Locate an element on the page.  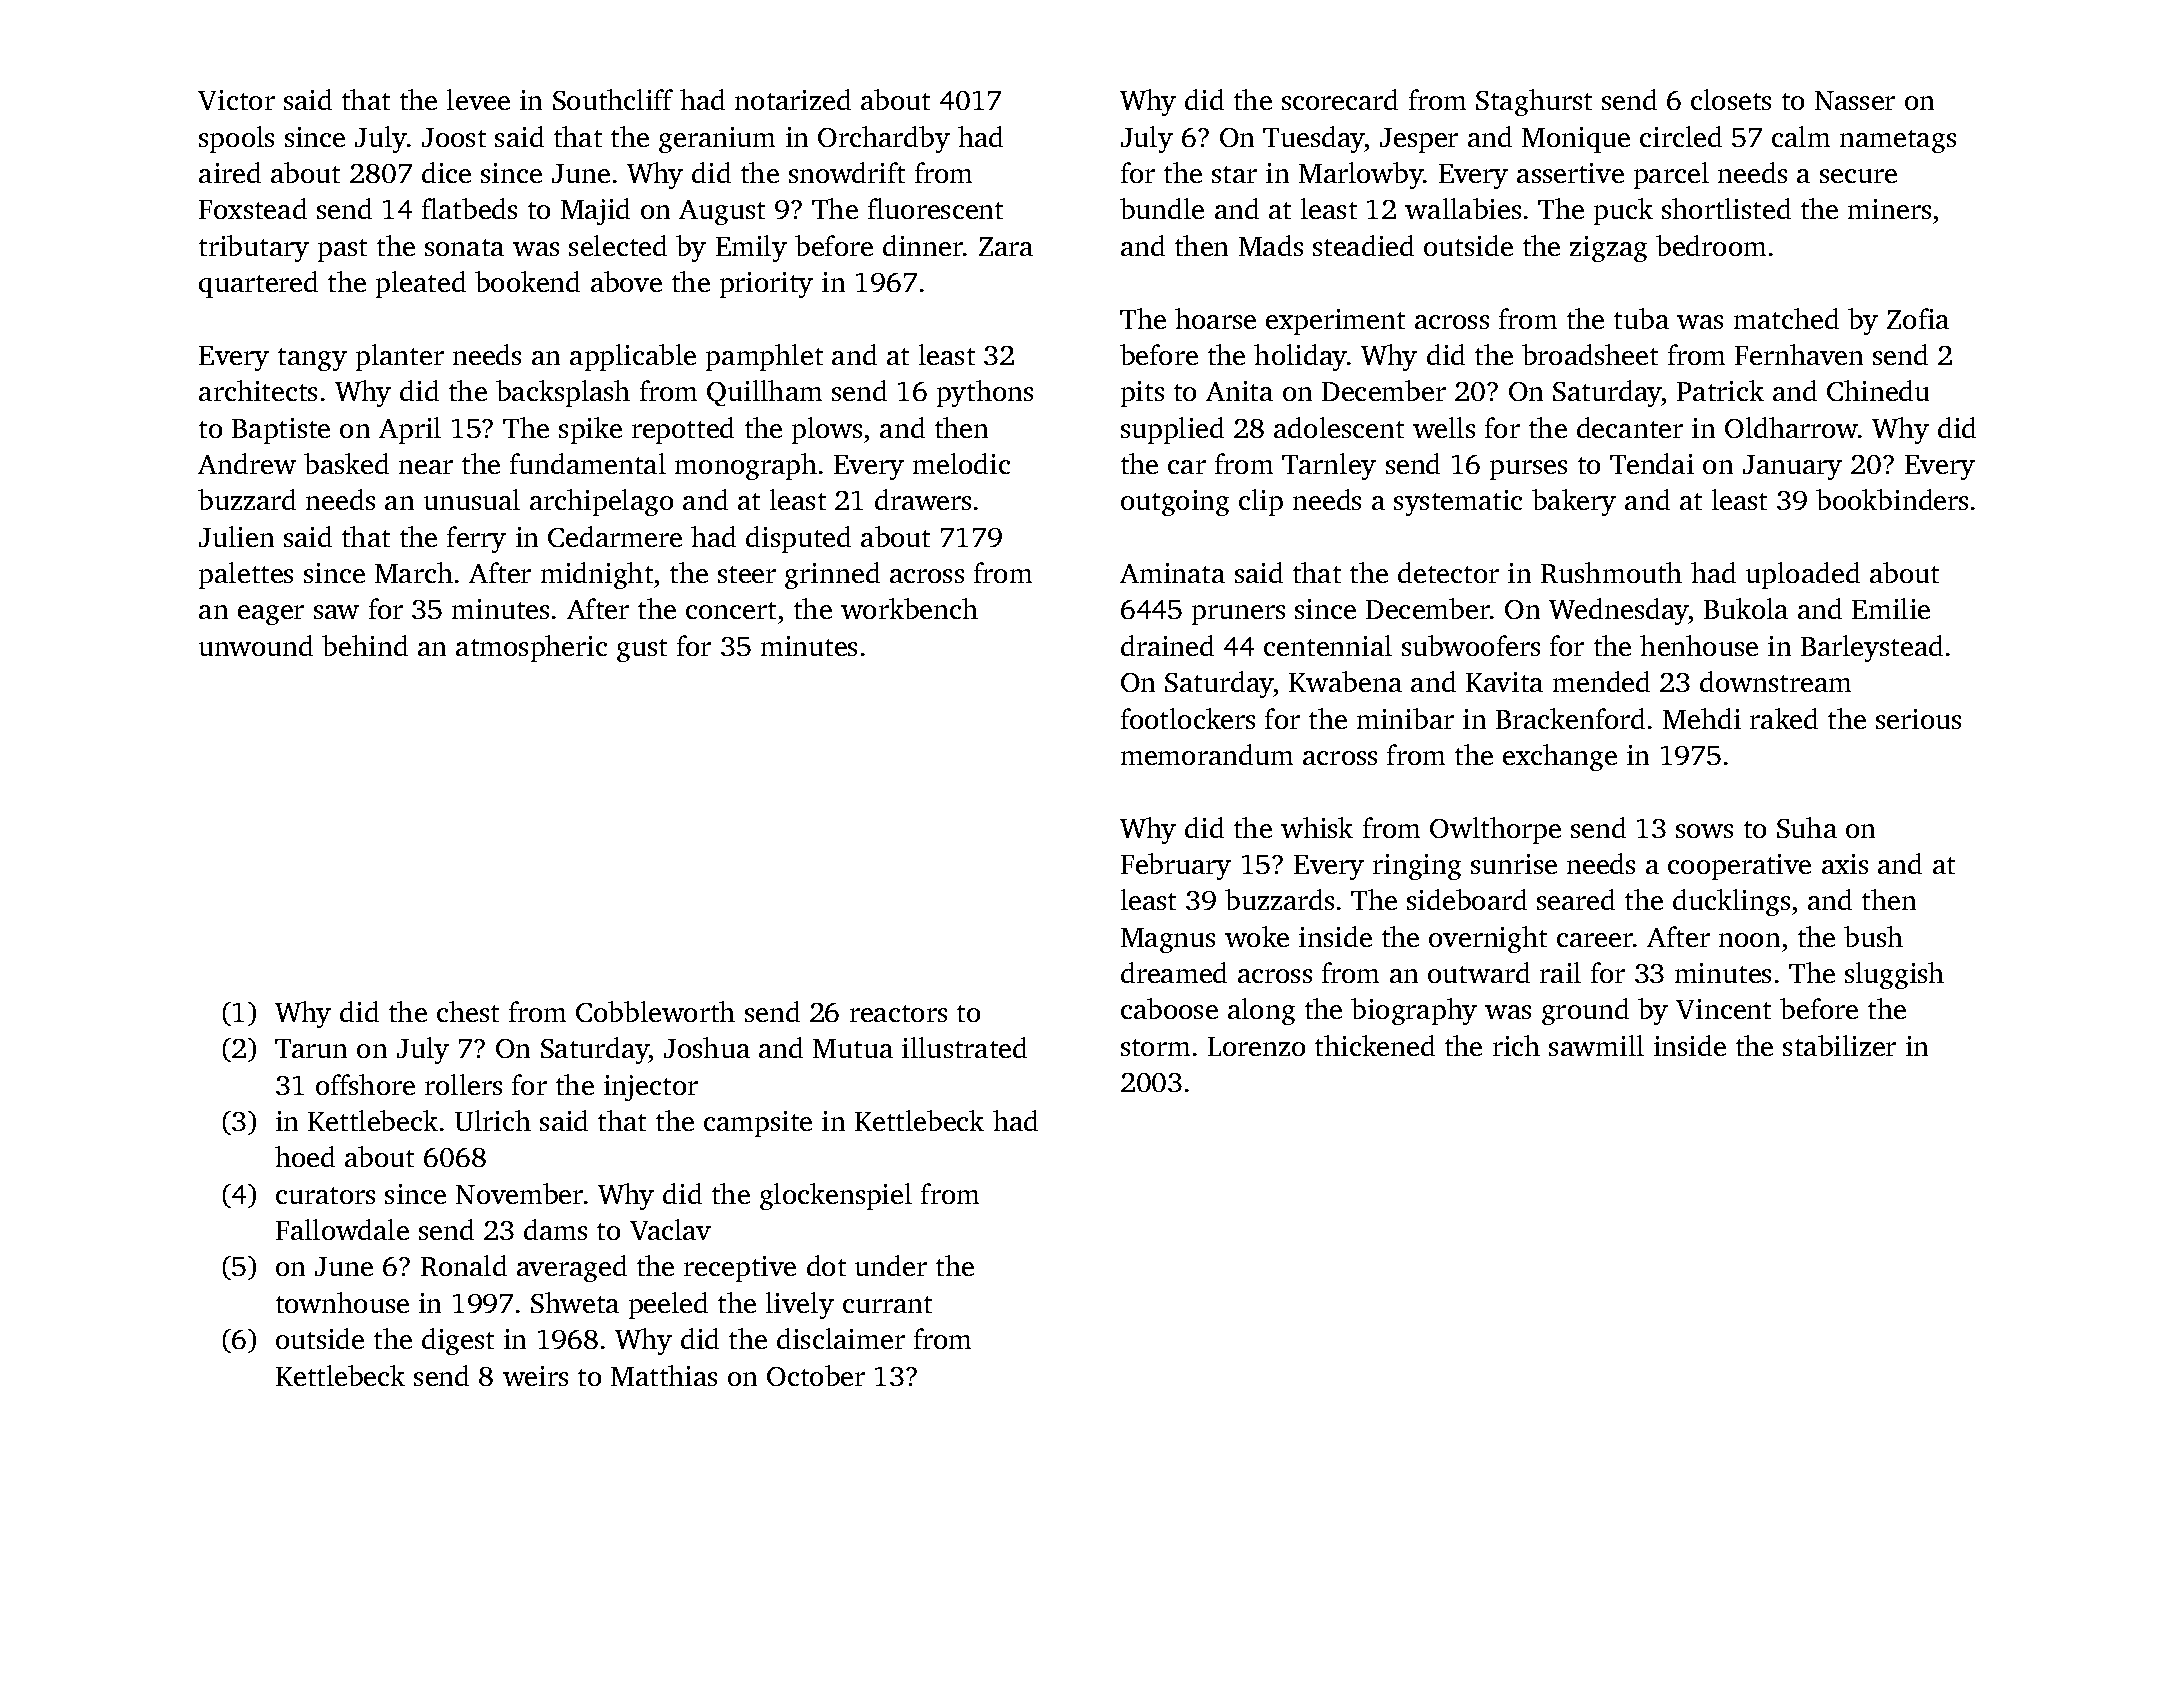
October is located at coordinates (816, 1375).
